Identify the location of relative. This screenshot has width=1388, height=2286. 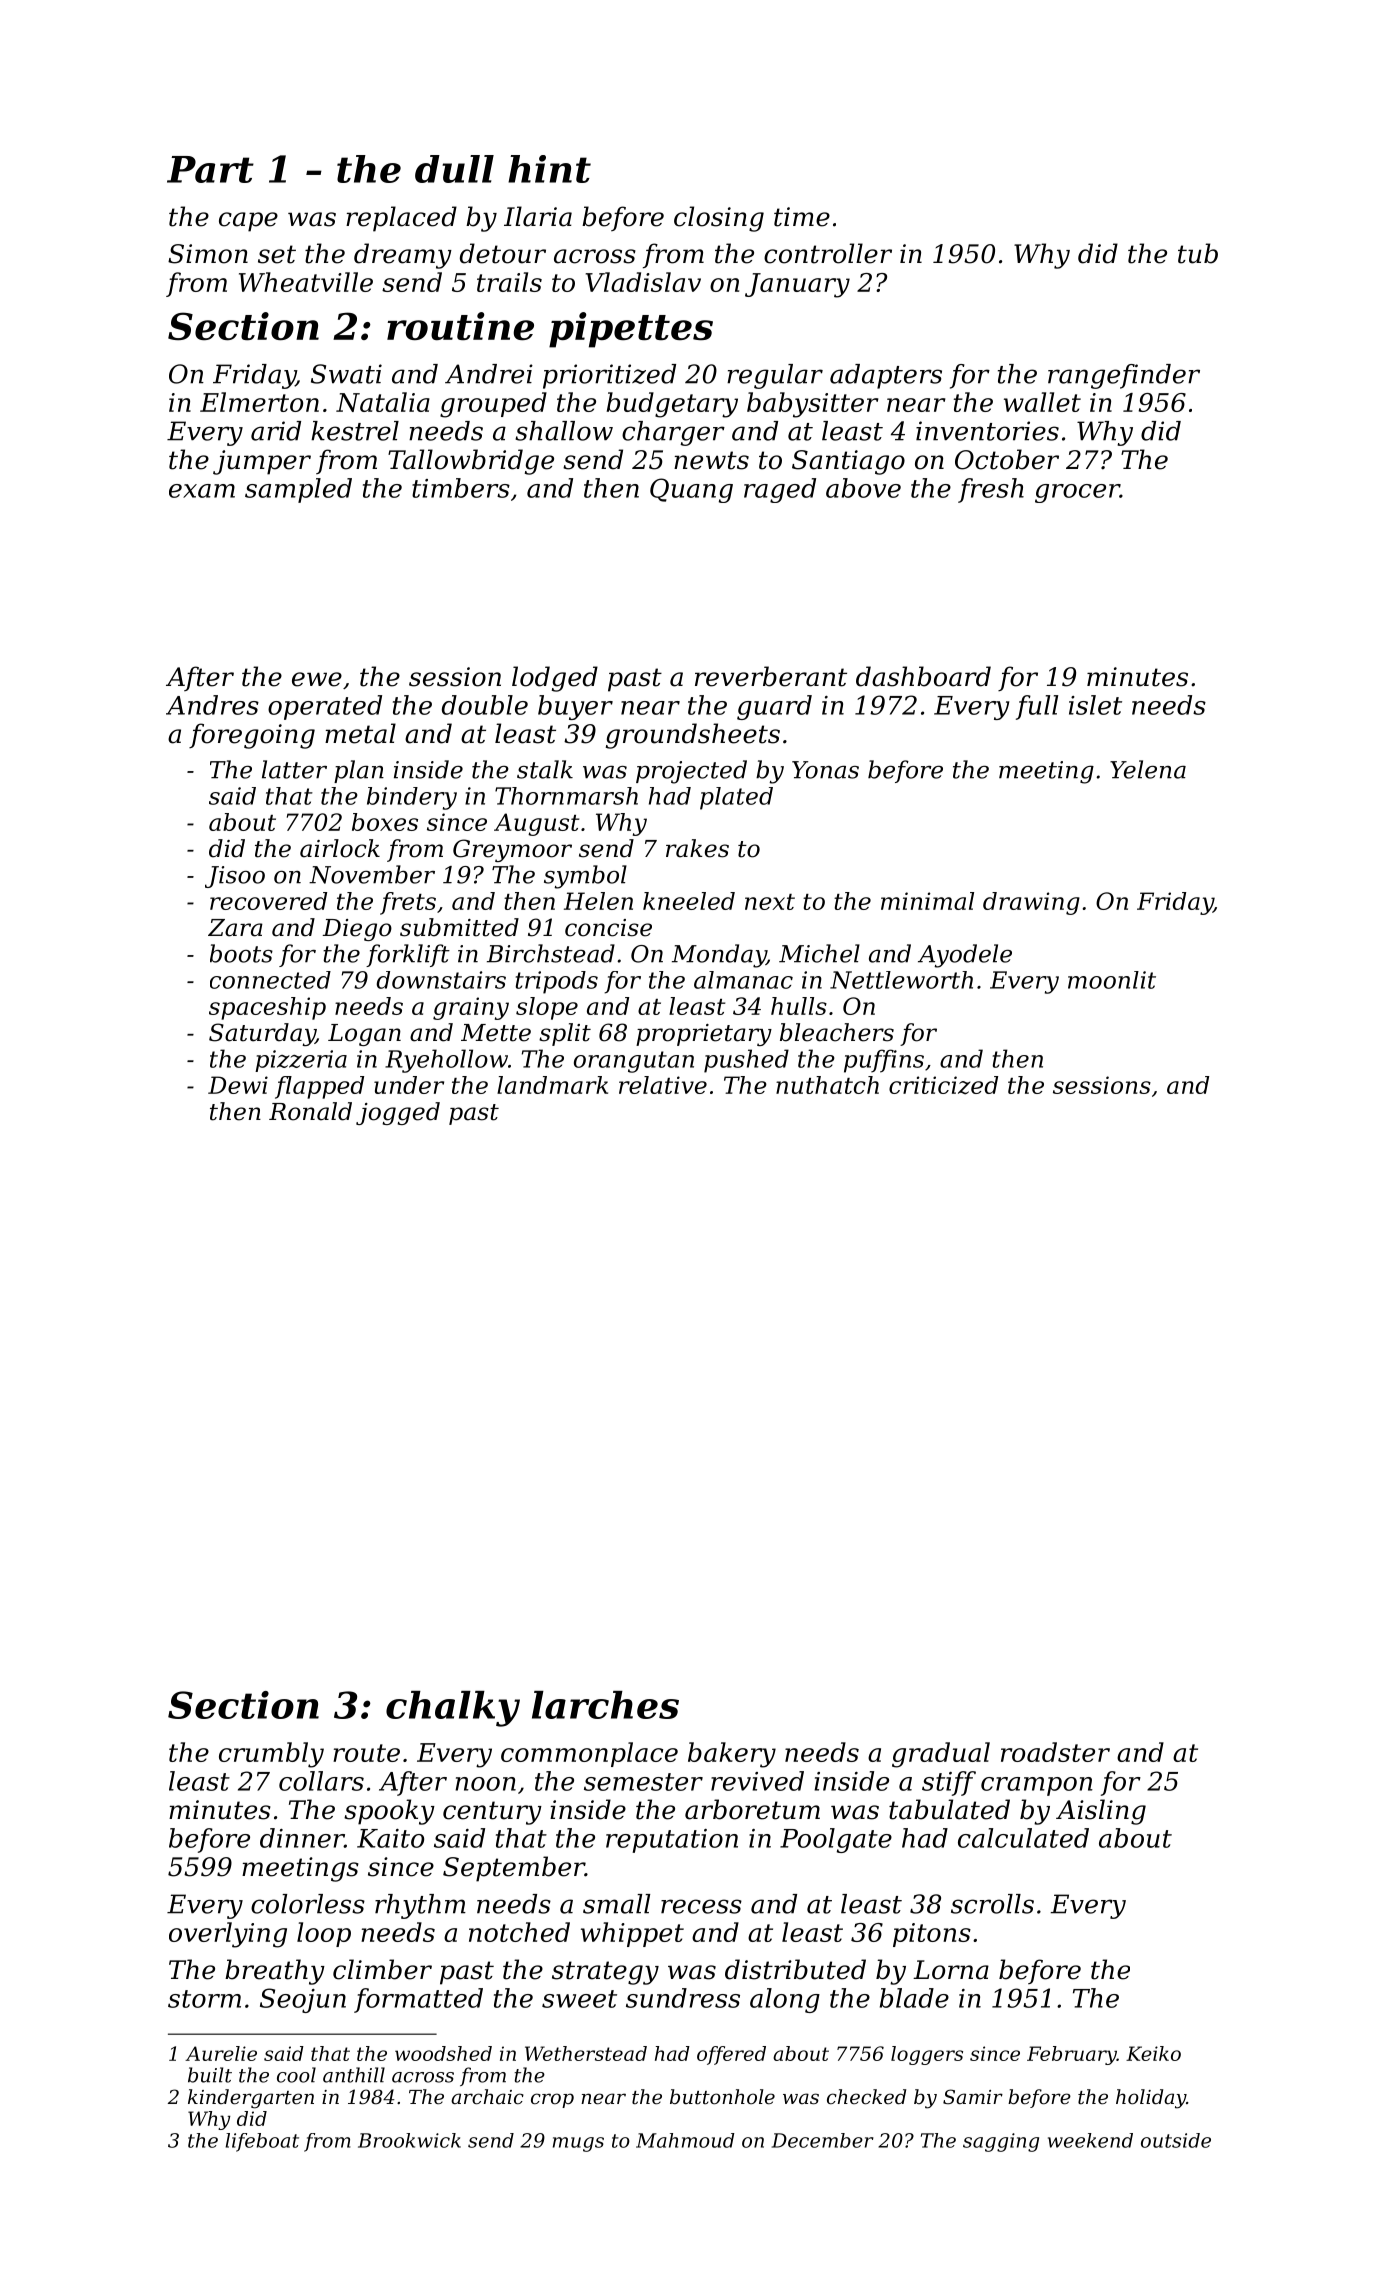
(663, 1085).
